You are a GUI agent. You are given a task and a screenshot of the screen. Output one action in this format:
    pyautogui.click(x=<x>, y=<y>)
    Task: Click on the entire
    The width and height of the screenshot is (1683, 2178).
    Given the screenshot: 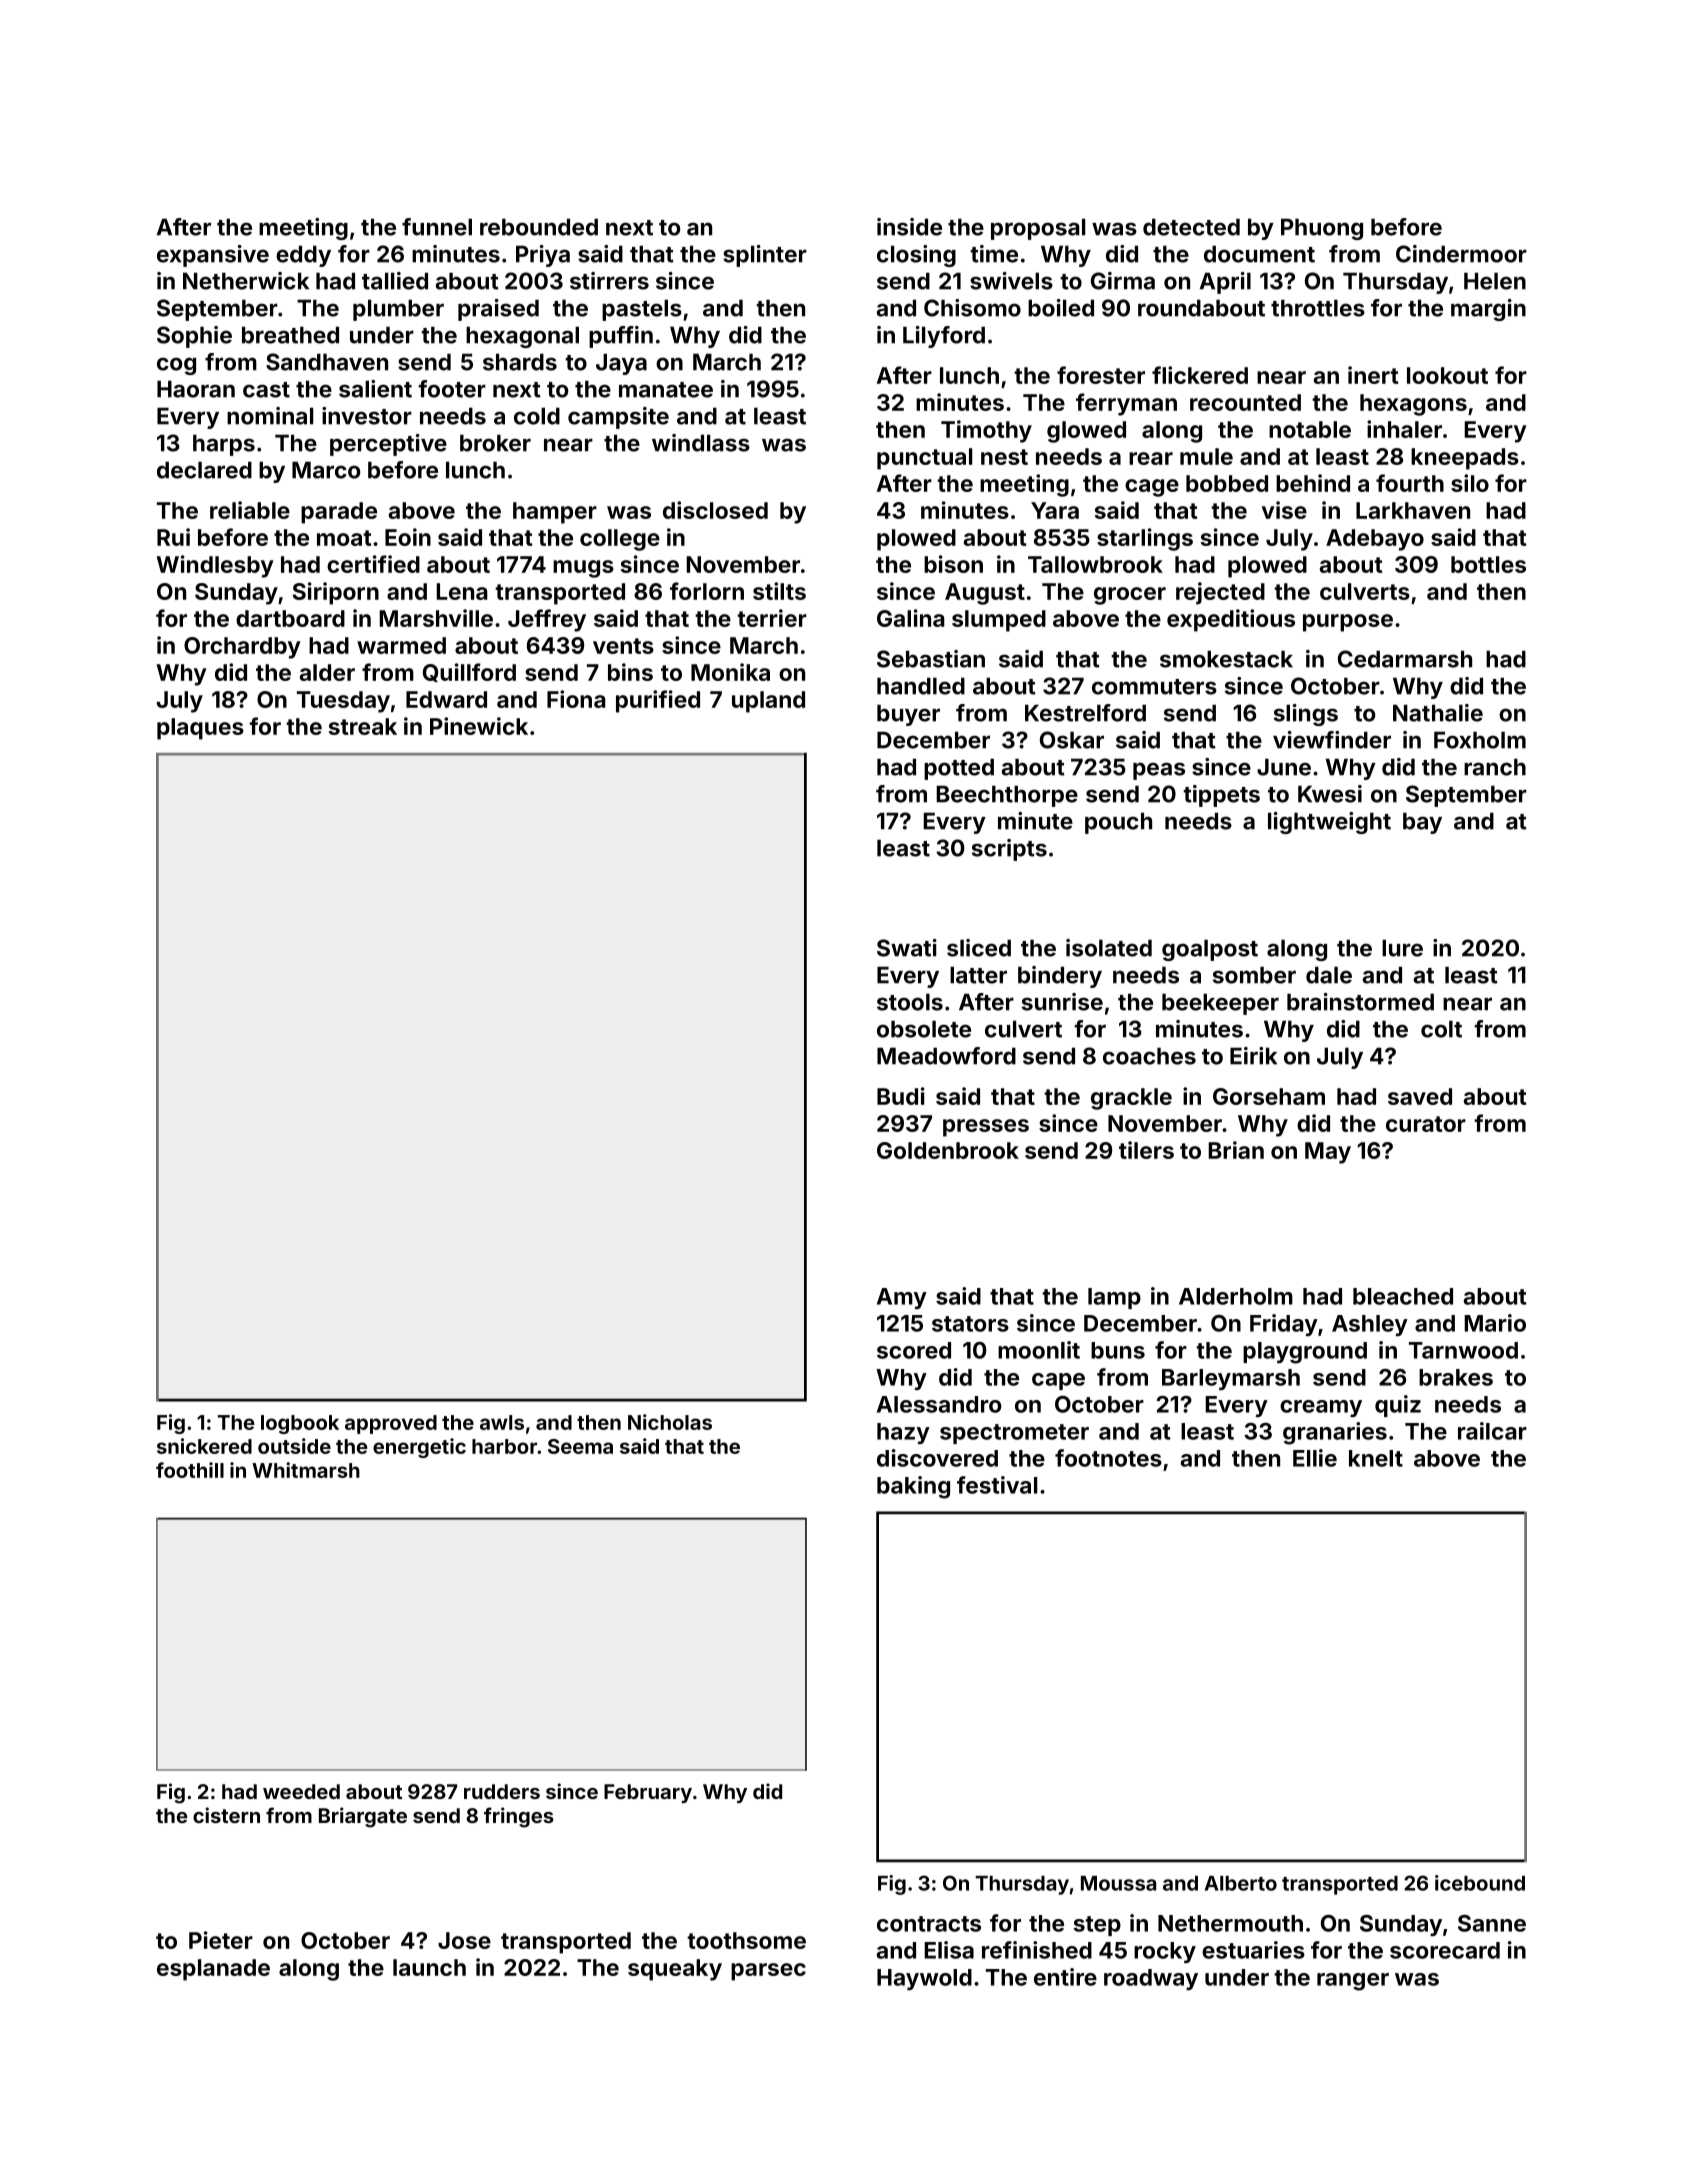 What is the action you would take?
    pyautogui.click(x=1065, y=1977)
